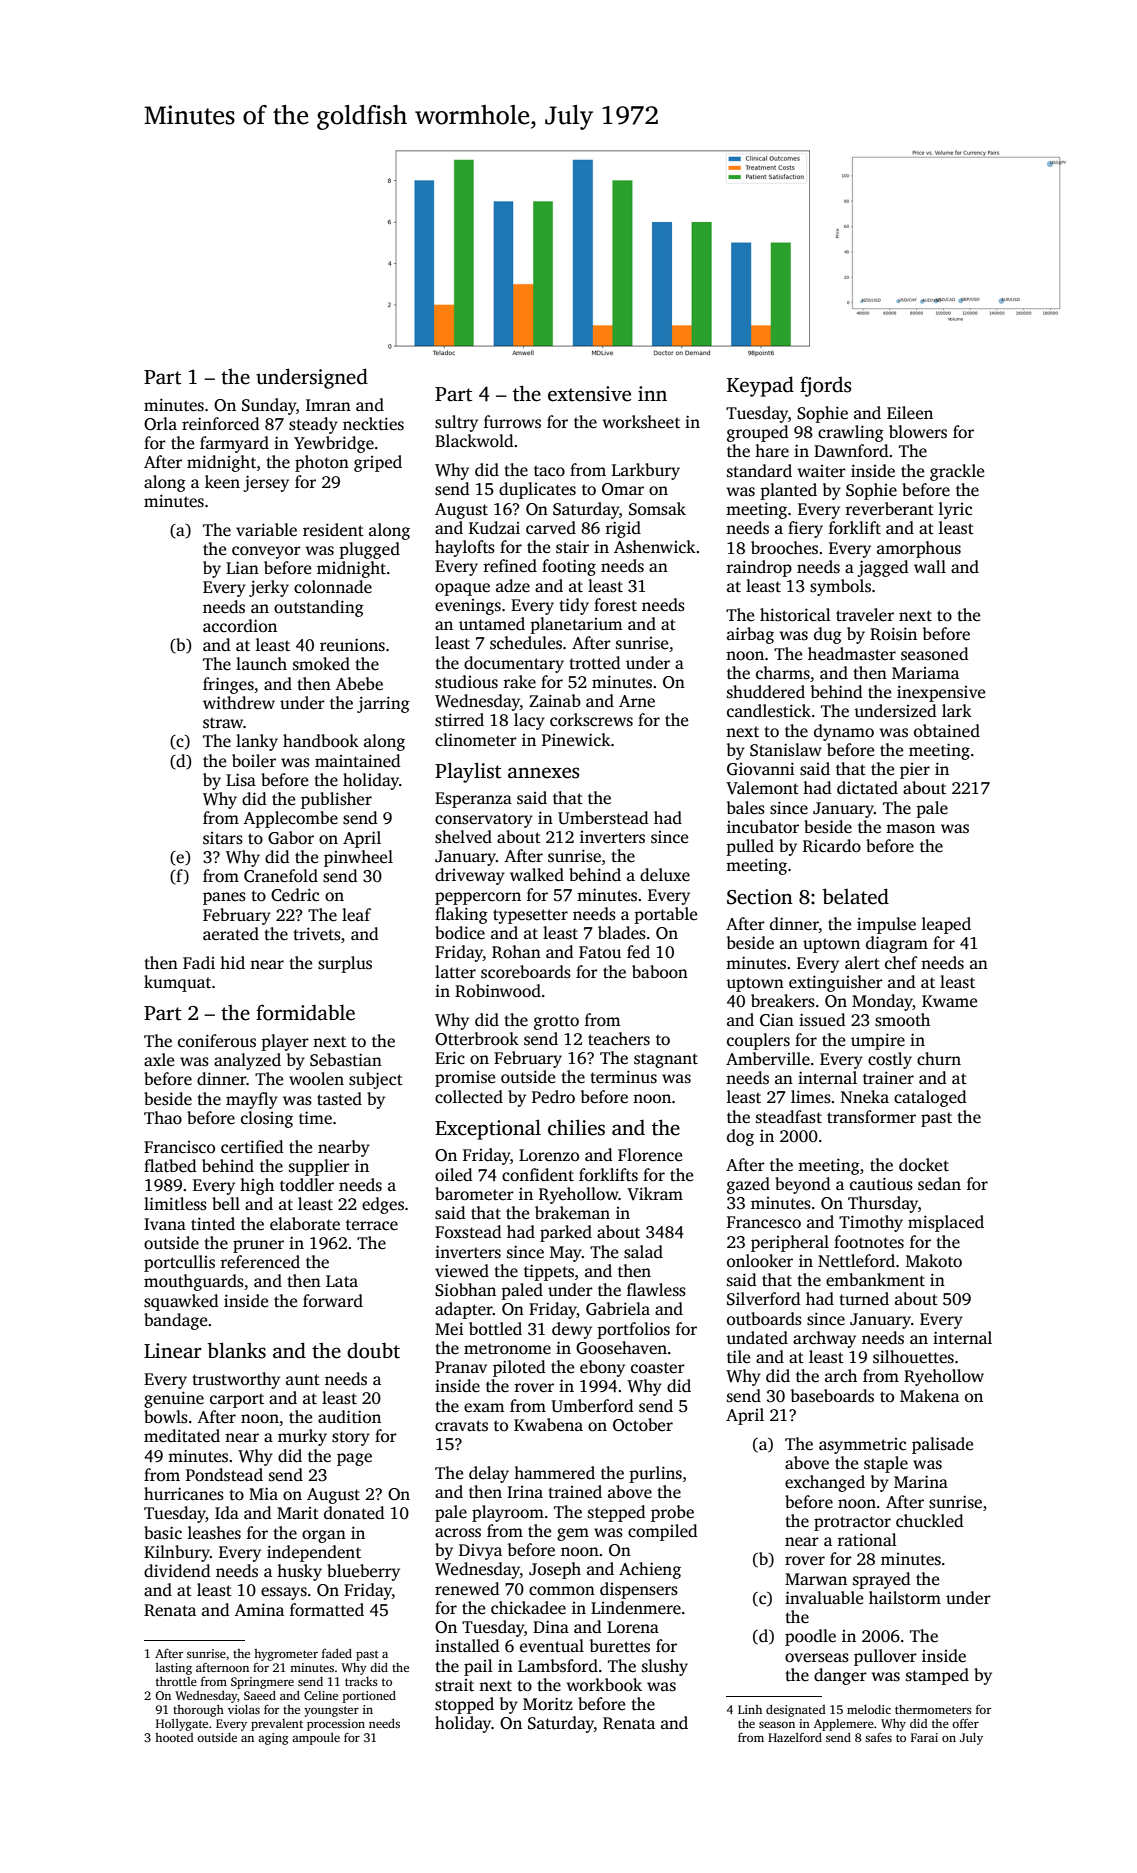 This screenshot has width=1137, height=1873. Describe the element at coordinates (905, 1598) in the screenshot. I see `hailstorm` at that location.
